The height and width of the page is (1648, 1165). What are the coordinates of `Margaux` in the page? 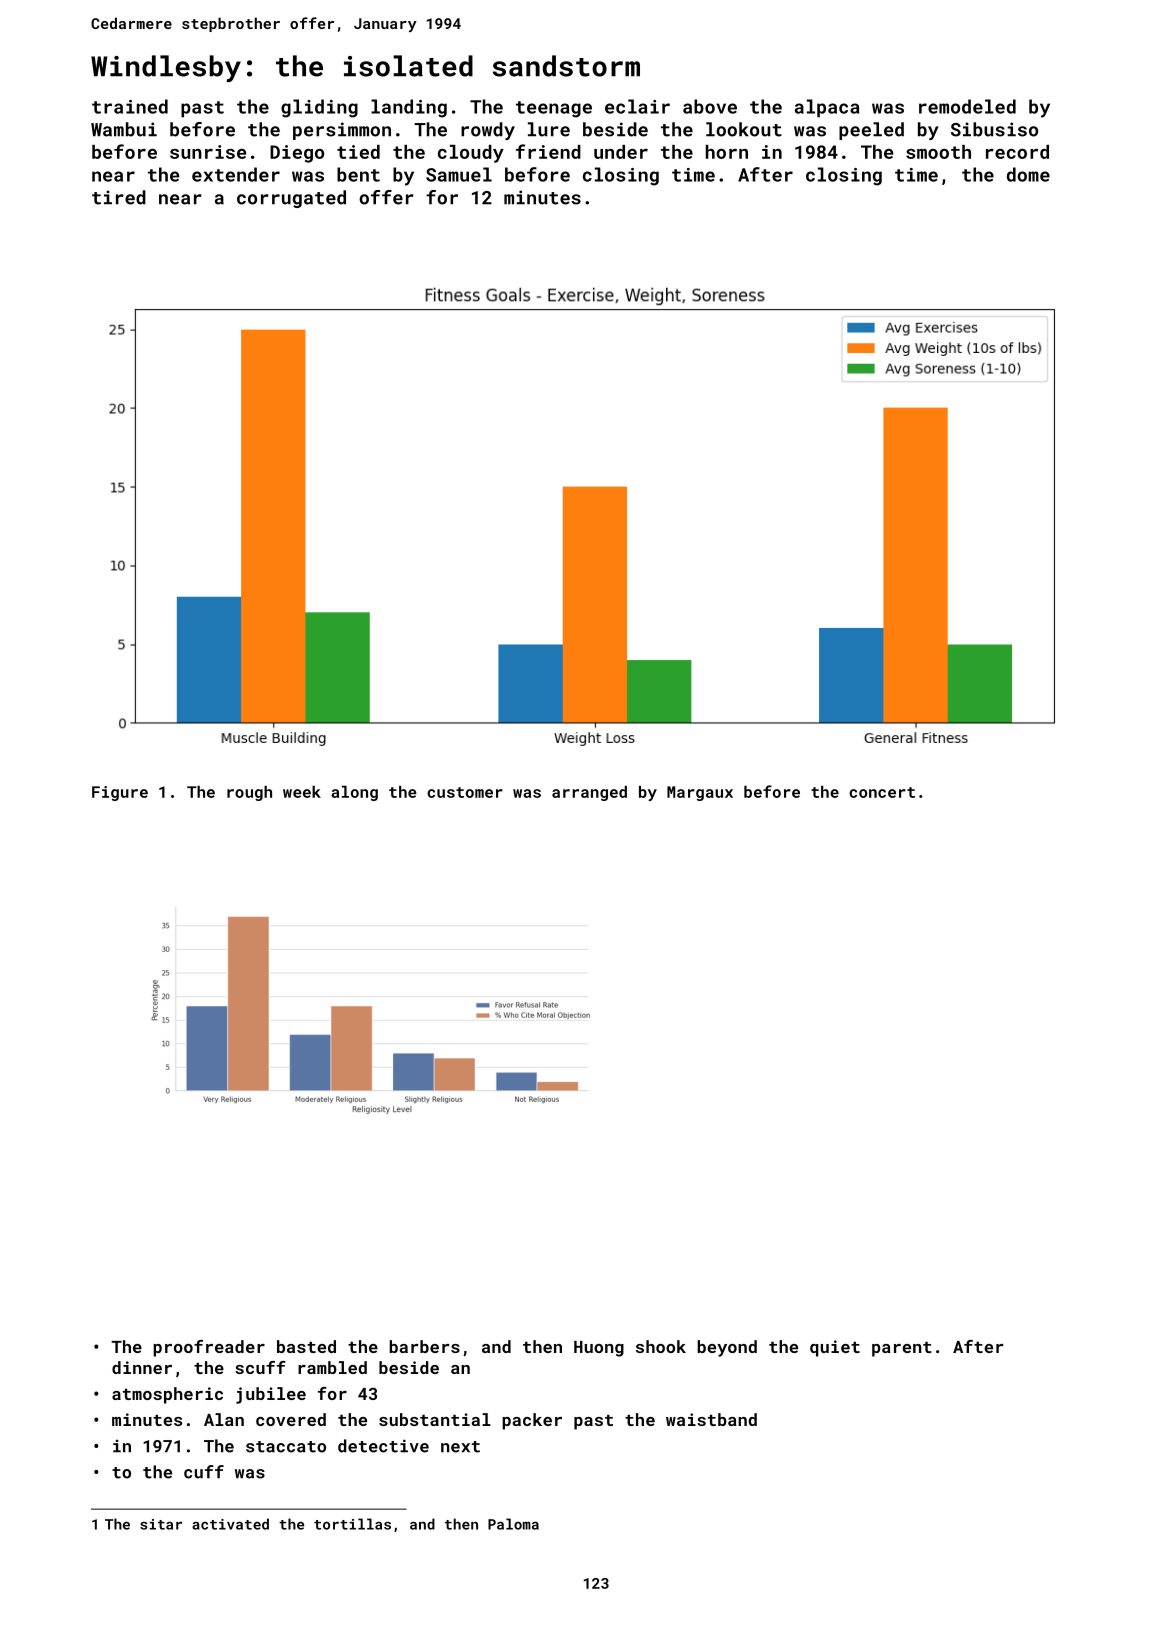 It's located at (700, 793).
